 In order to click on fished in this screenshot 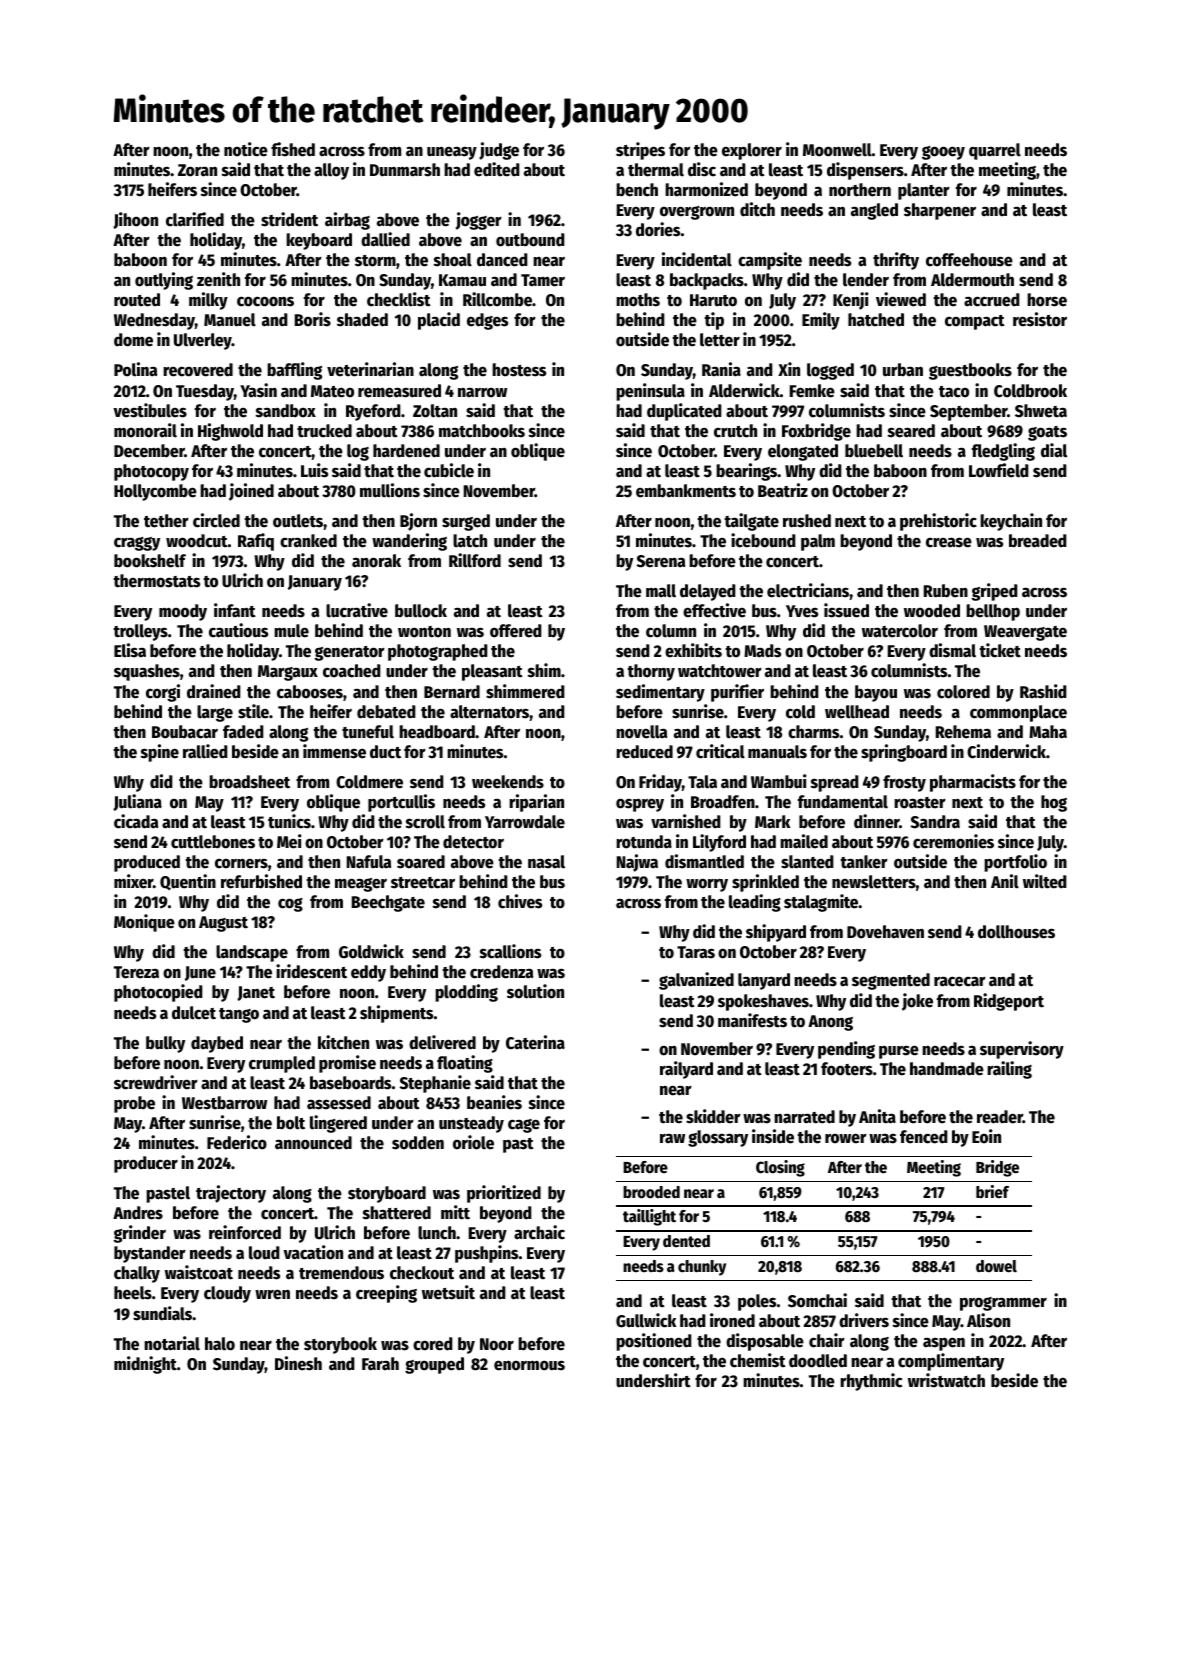, I will do `click(293, 149)`.
